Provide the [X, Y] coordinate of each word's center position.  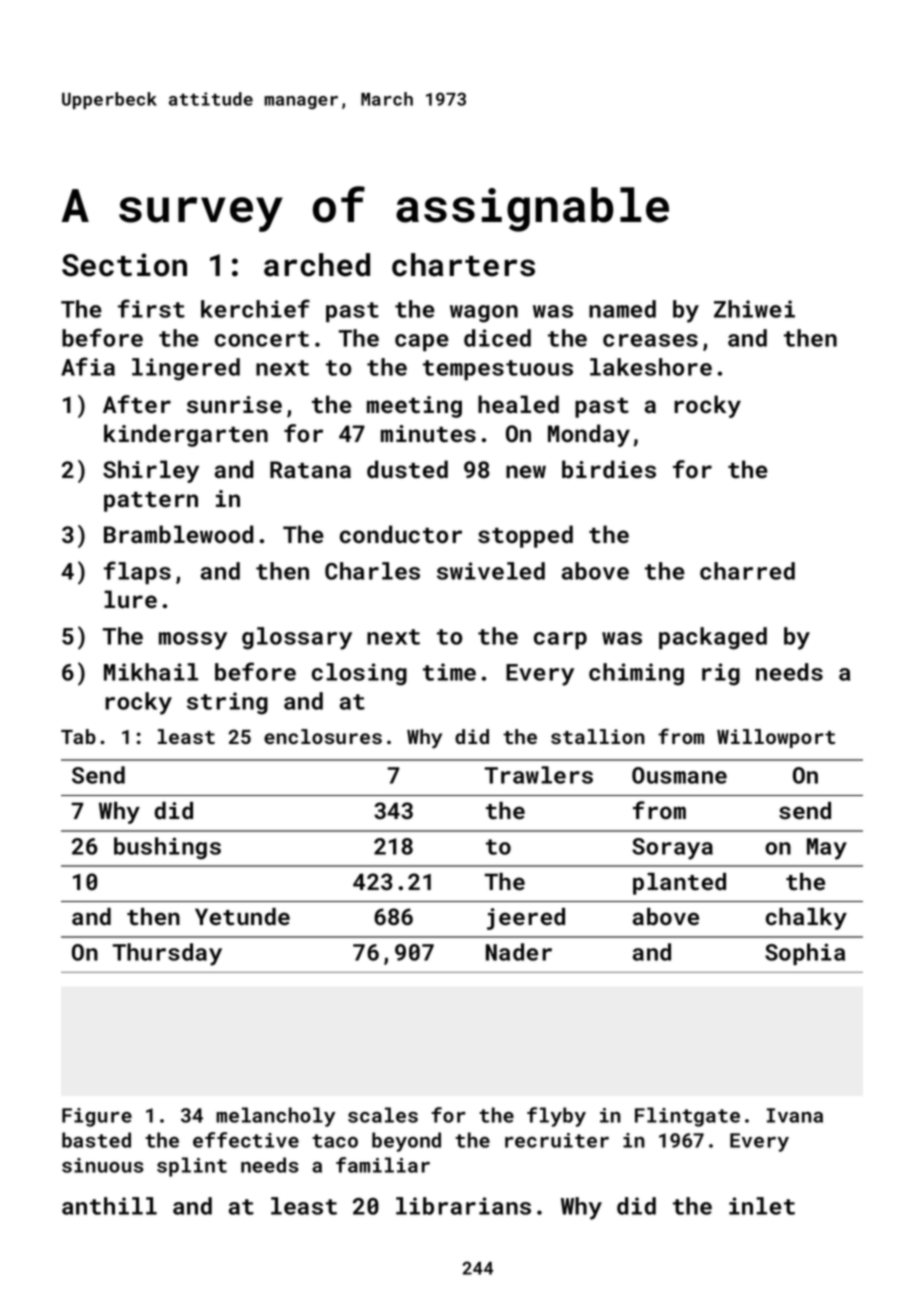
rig [721, 674]
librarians [463, 1206]
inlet [762, 1206]
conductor [401, 534]
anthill [109, 1206]
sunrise [234, 405]
